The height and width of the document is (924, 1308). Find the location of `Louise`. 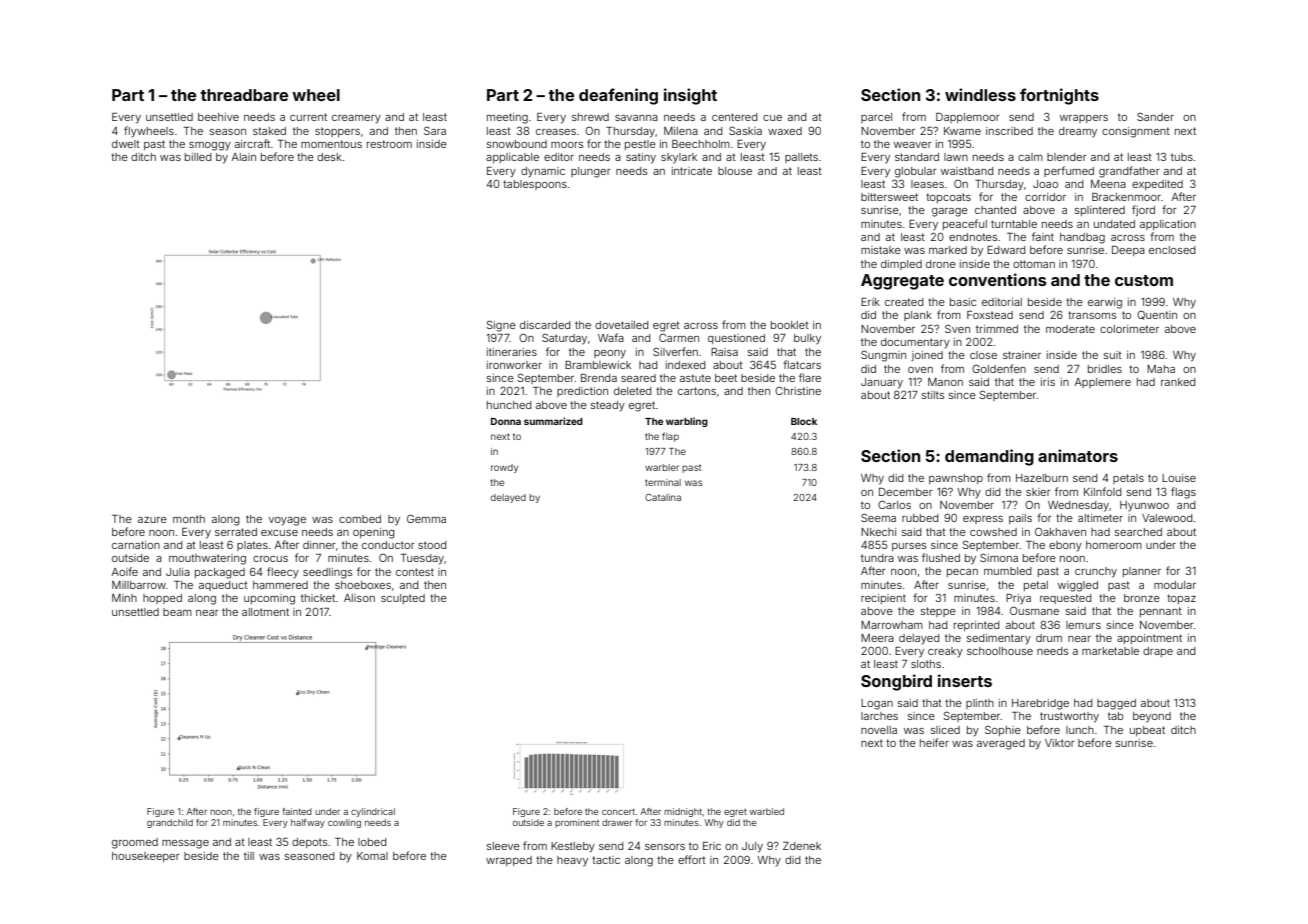

Louise is located at coordinates (1179, 478).
